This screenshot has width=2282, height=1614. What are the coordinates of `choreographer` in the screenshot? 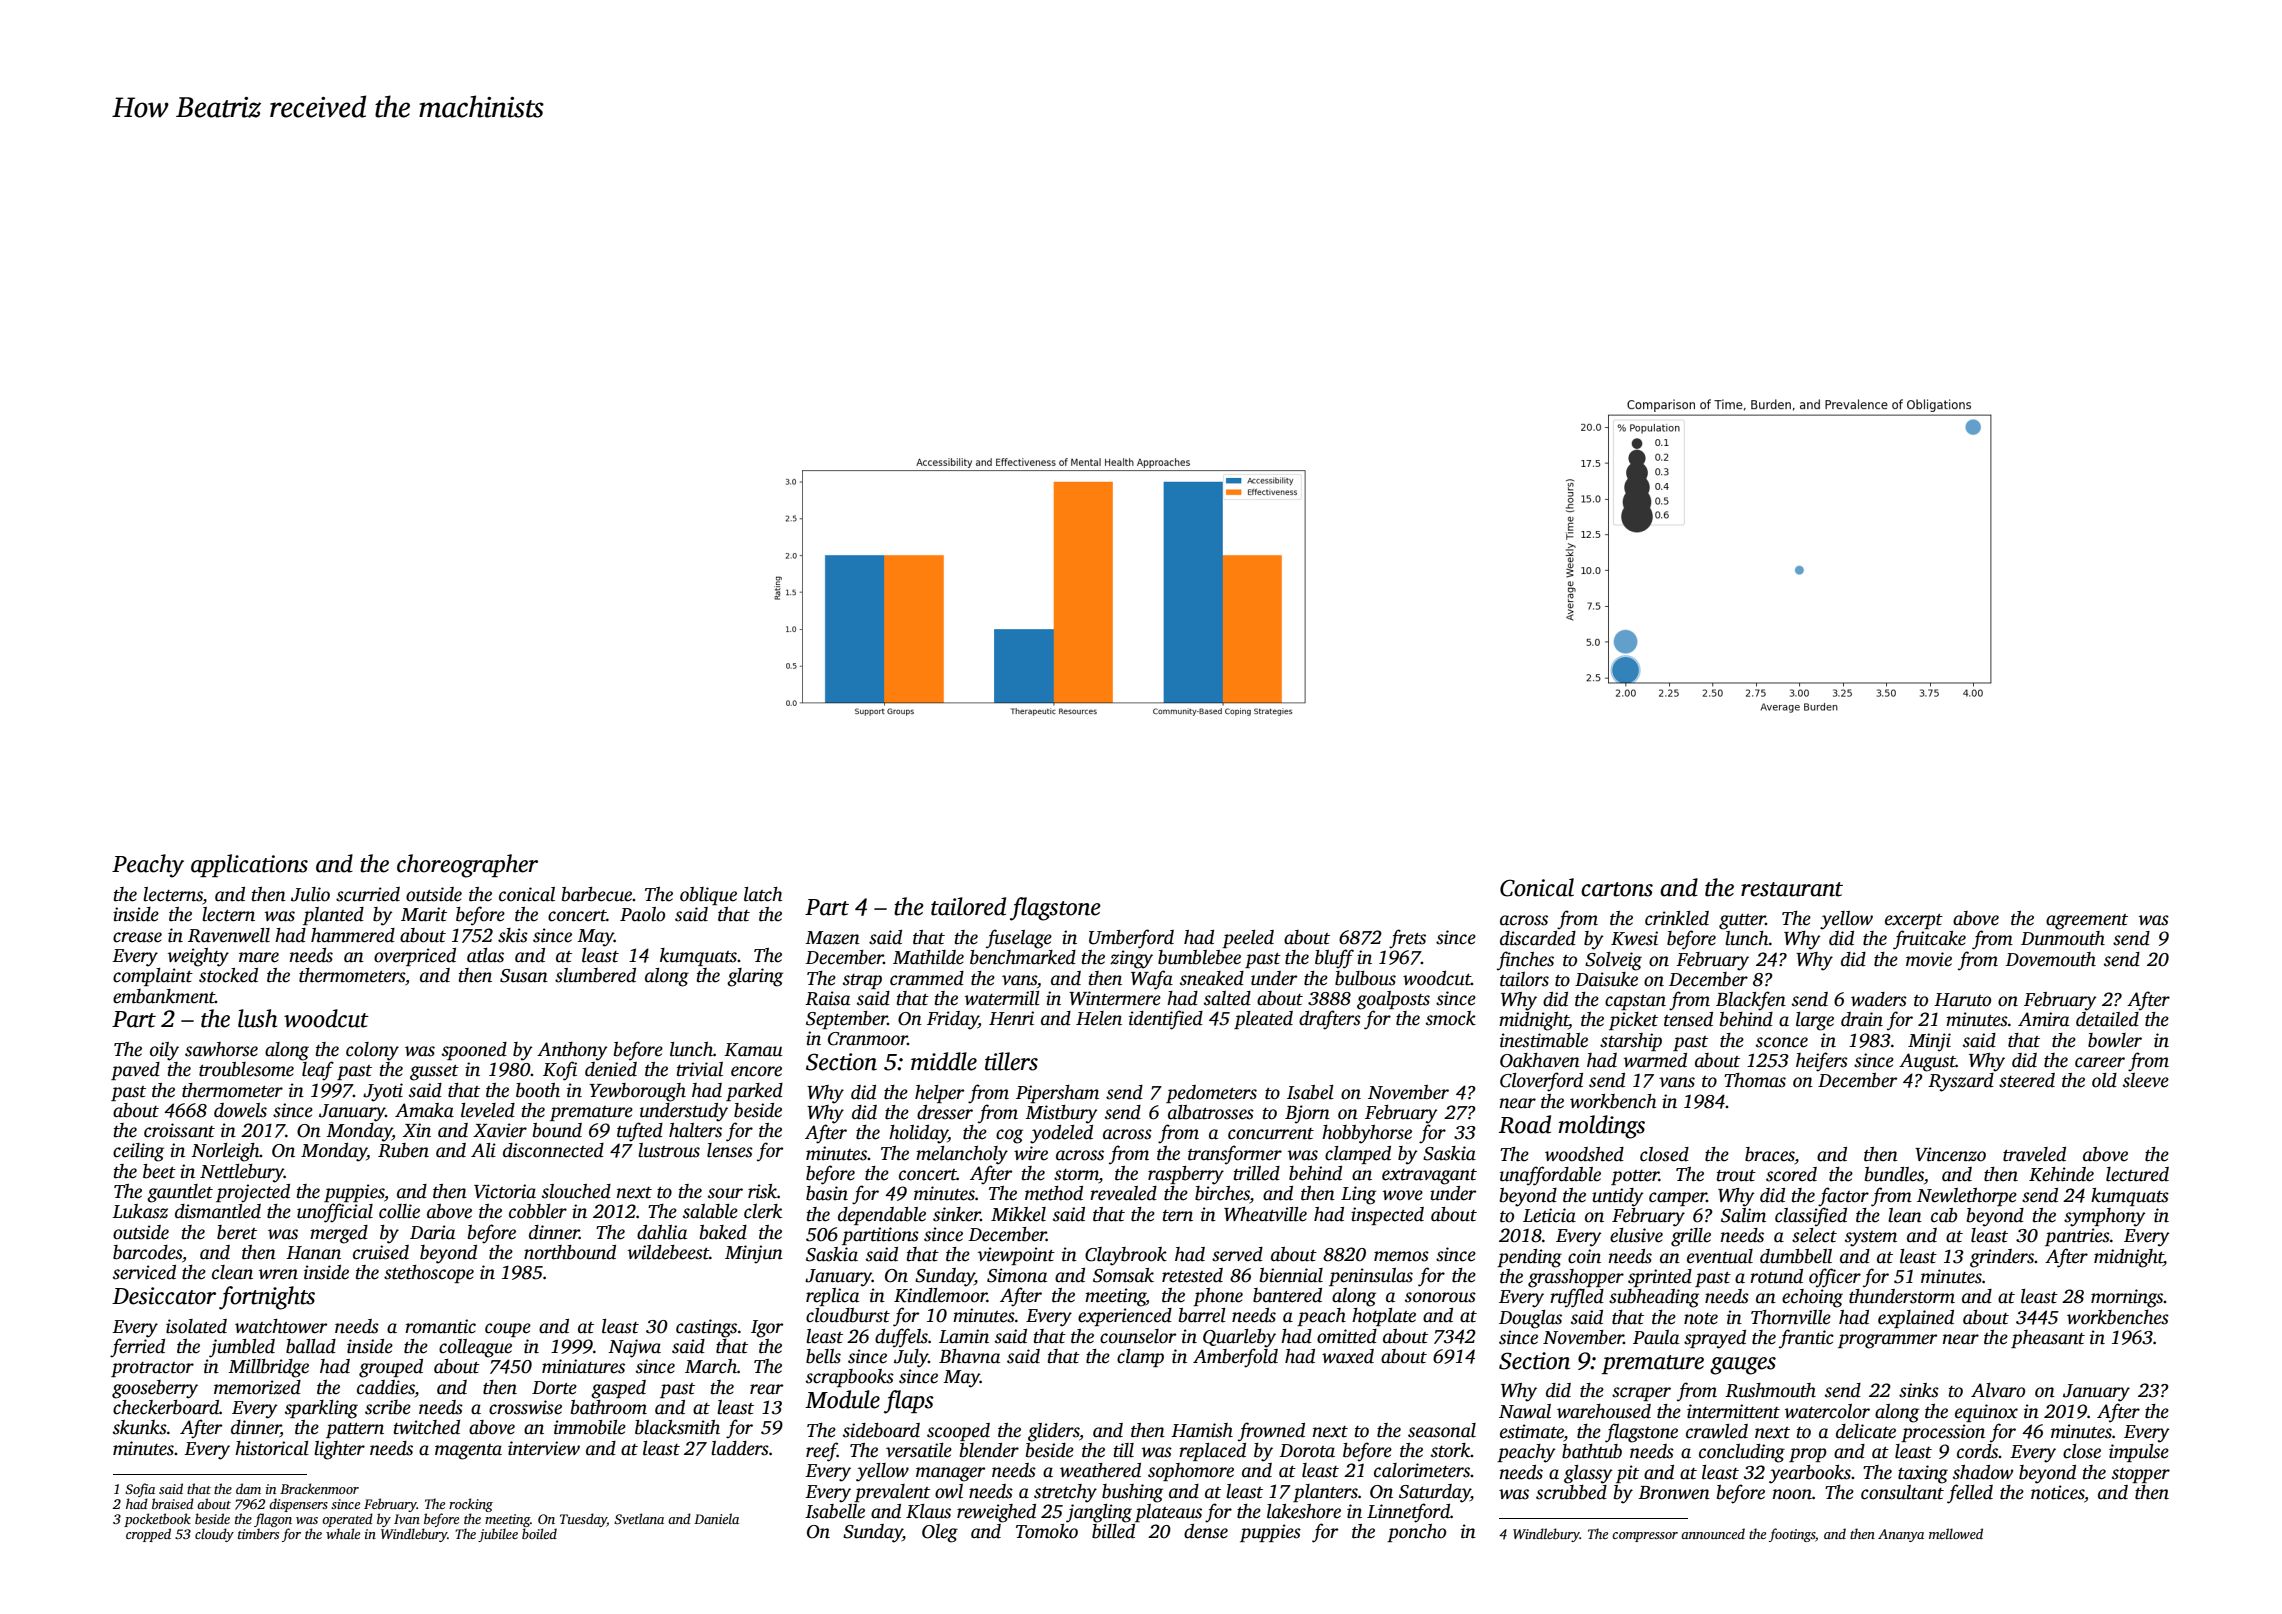 It's located at (467, 866).
